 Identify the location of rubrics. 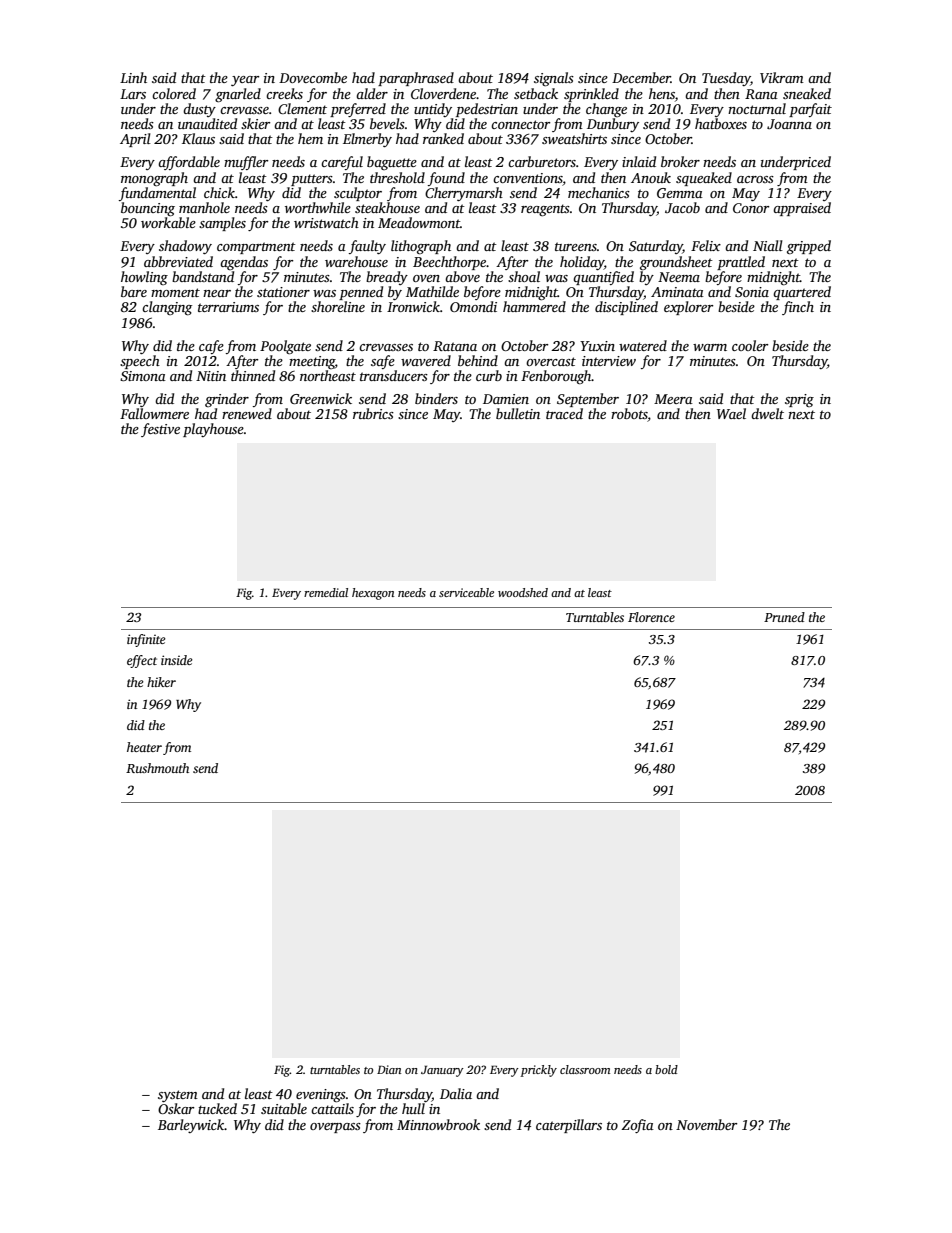
(373, 413).
